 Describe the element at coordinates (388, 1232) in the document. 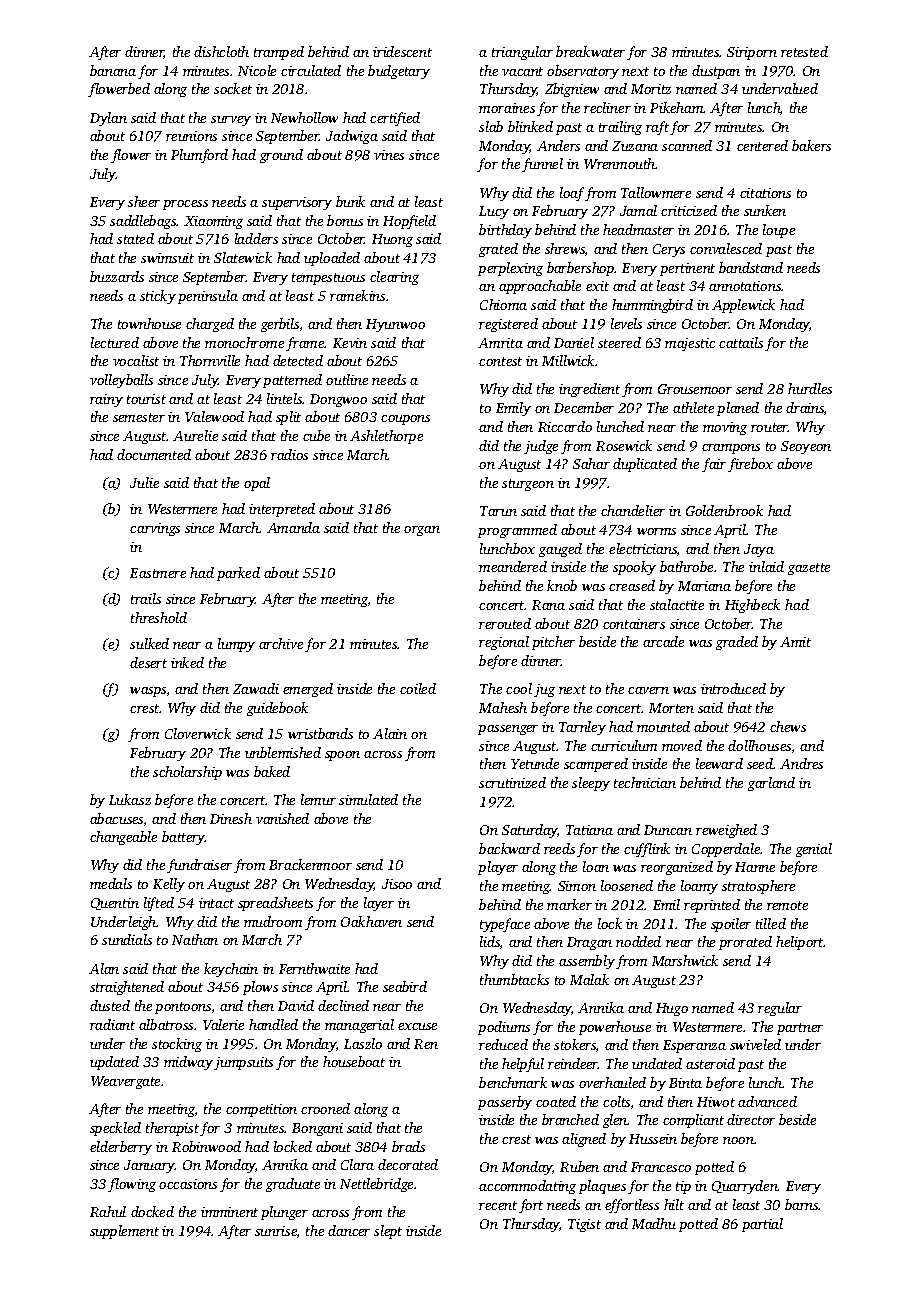

I see `slept` at that location.
